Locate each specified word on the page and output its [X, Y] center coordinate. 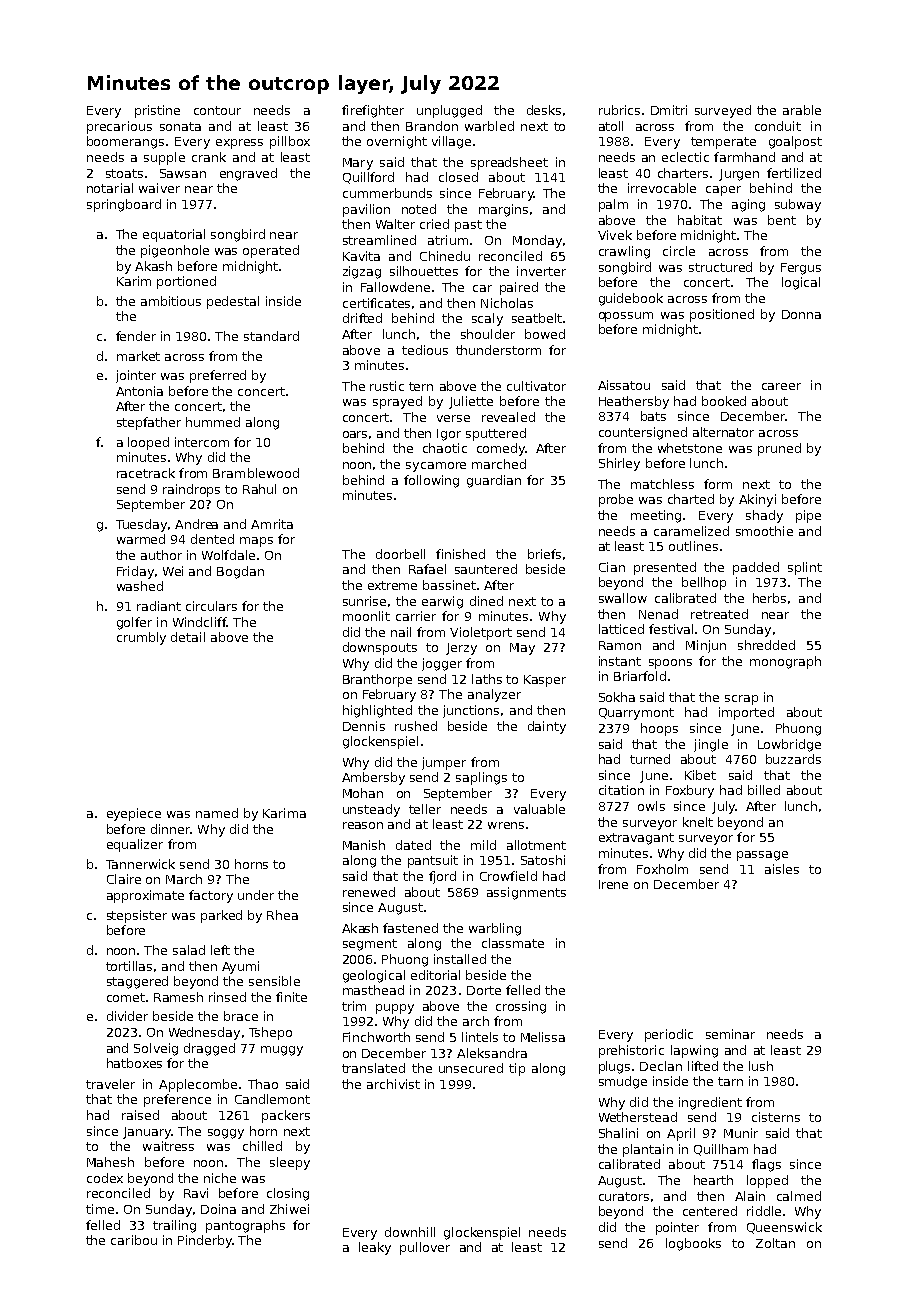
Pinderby [205, 1241]
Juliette [471, 402]
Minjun [706, 646]
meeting [656, 516]
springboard [124, 205]
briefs [544, 554]
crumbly [141, 638]
